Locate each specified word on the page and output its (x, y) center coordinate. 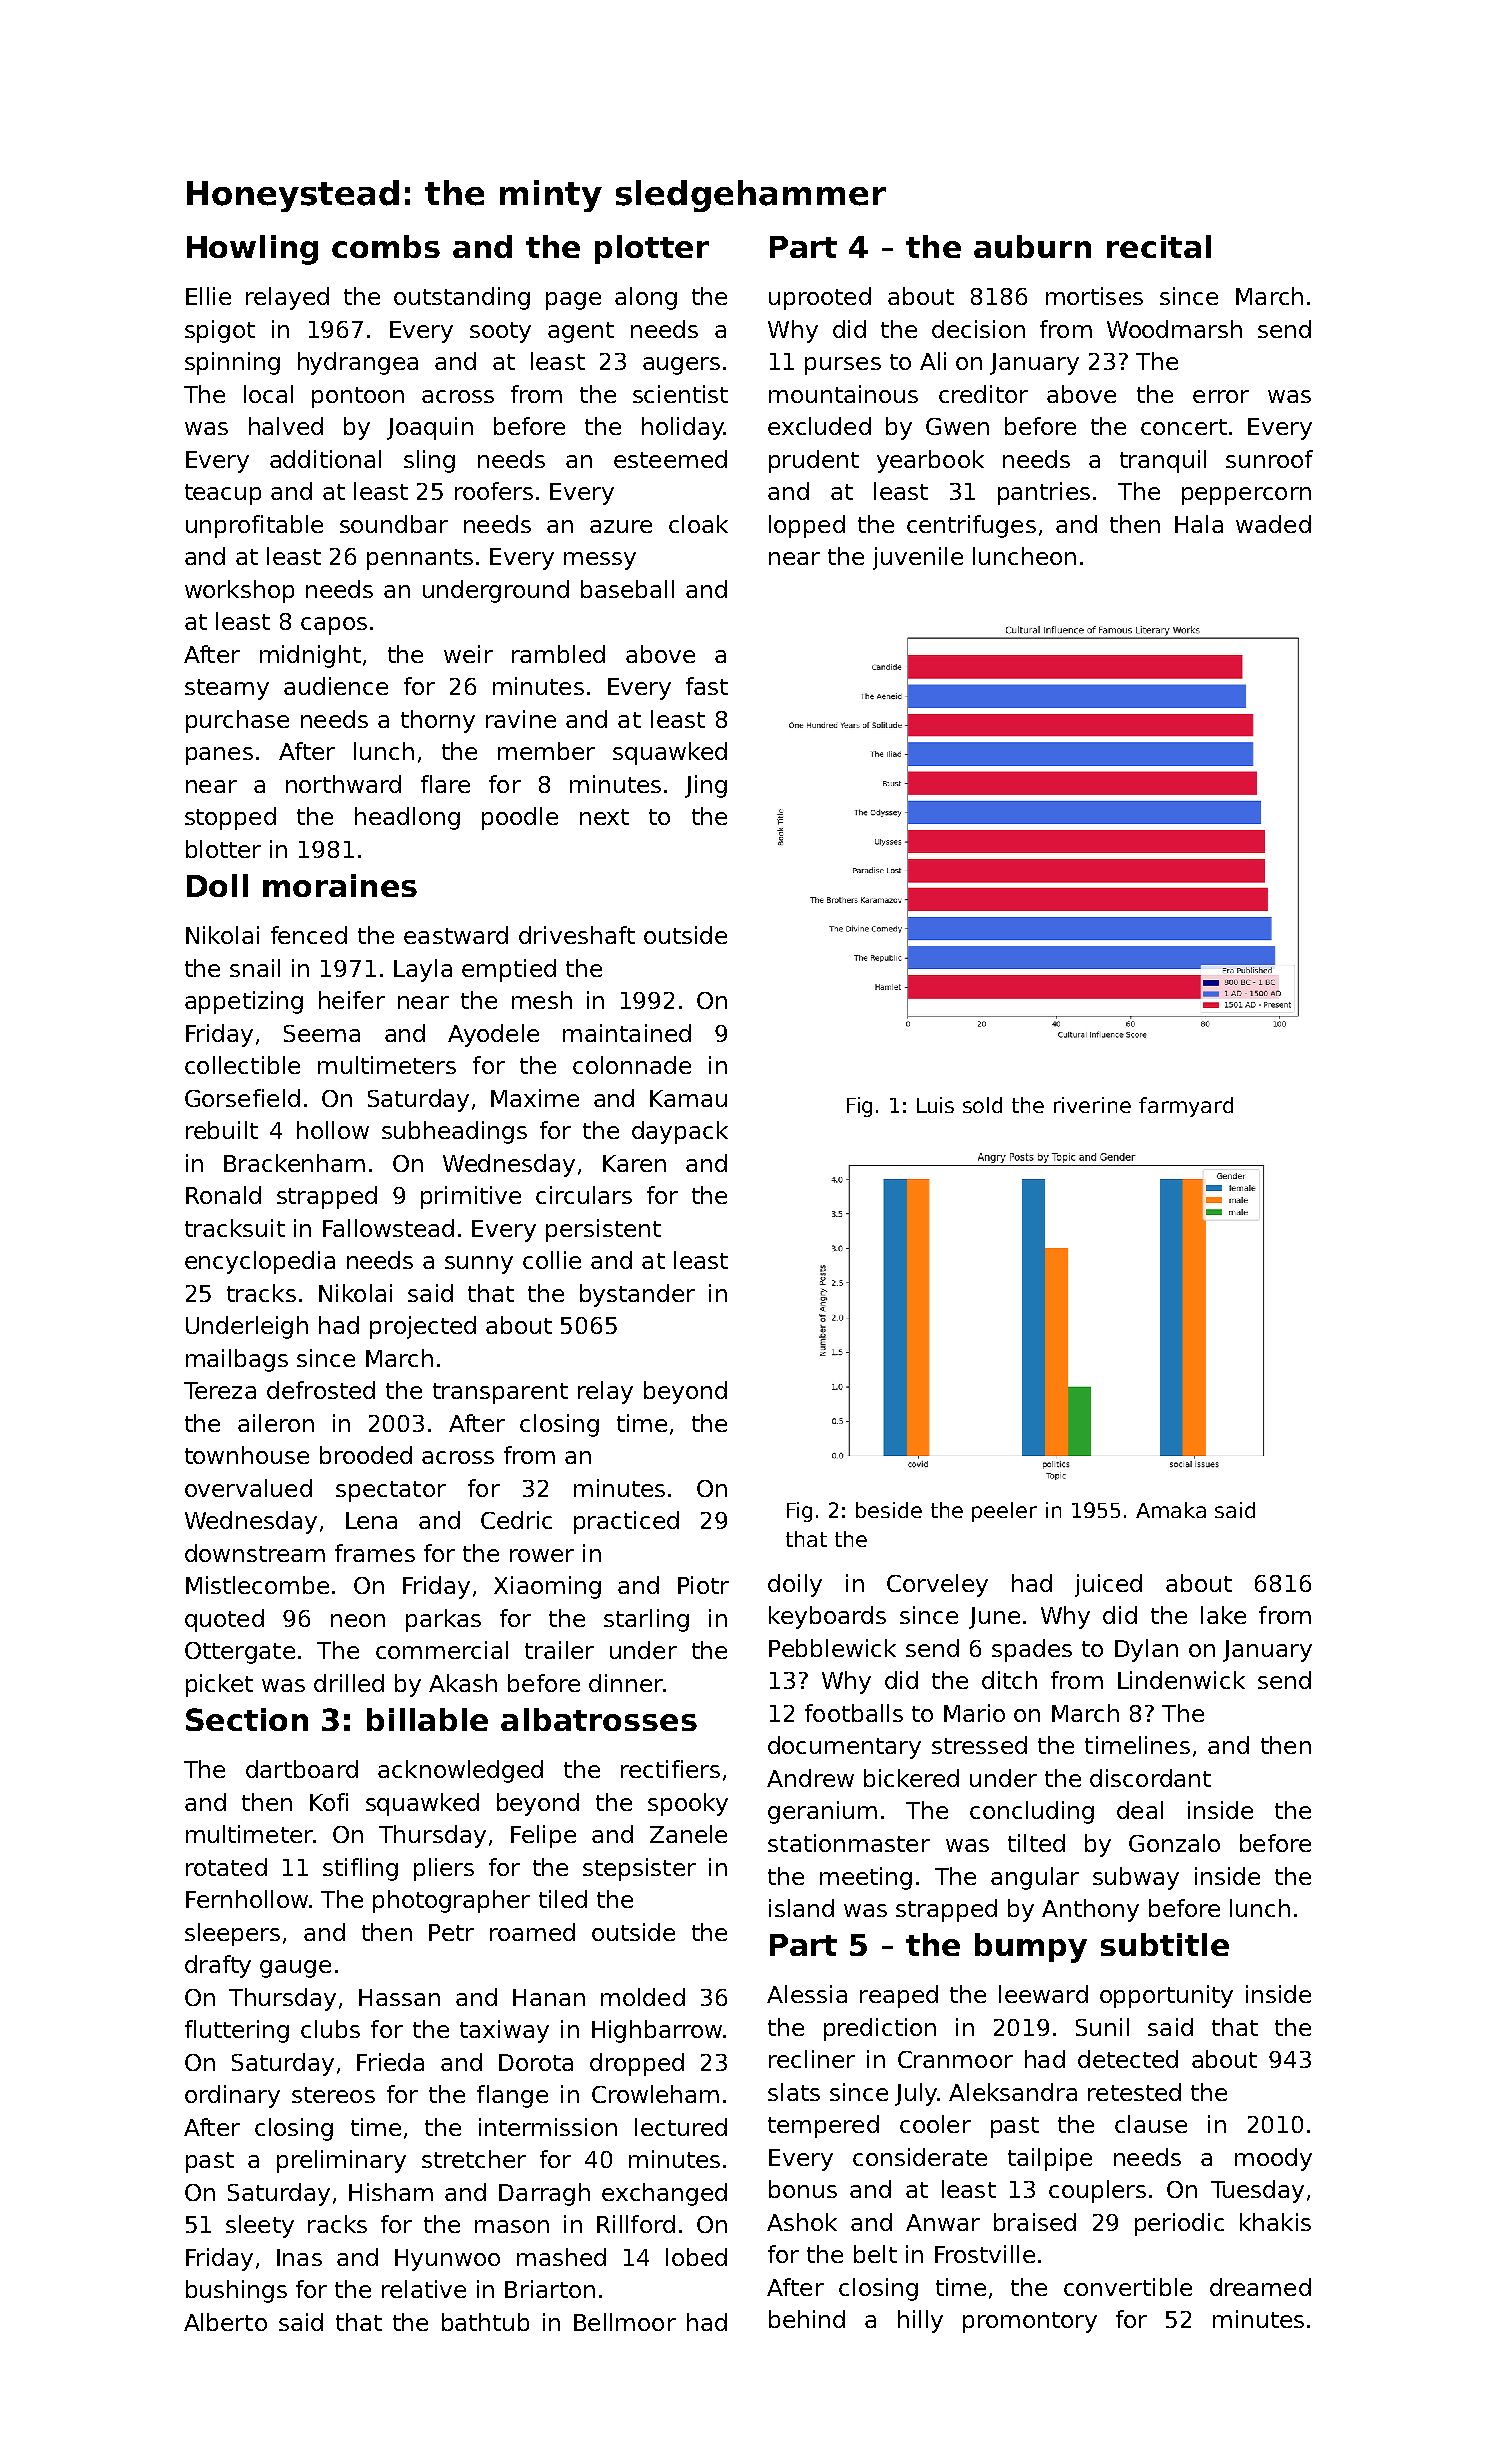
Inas (299, 2257)
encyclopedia (260, 1262)
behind (807, 2319)
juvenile (918, 558)
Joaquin (430, 428)
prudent (814, 461)
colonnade (632, 1065)
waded (1273, 524)
